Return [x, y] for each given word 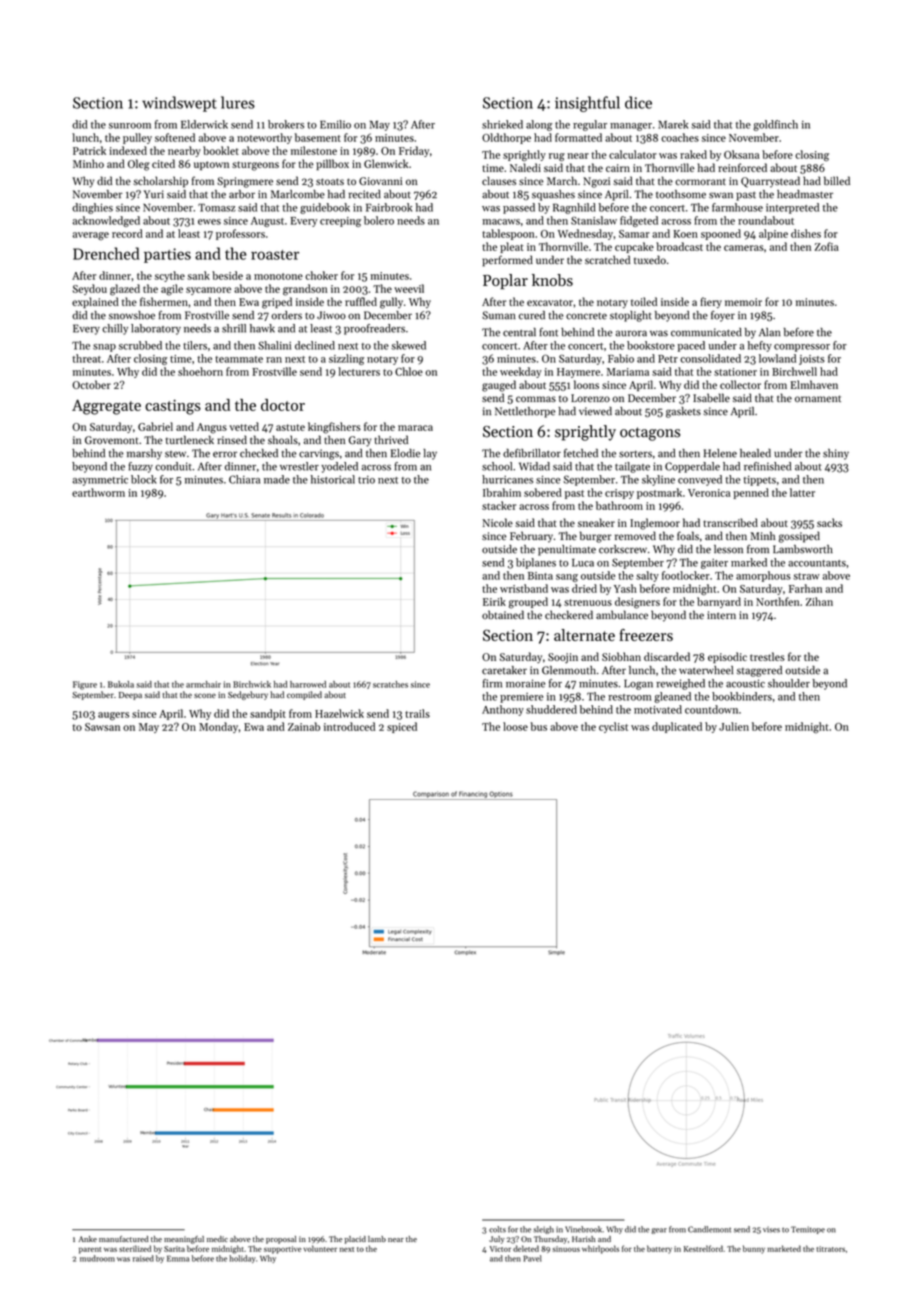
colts [497, 1229]
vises [771, 1229]
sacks [829, 522]
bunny [754, 1249]
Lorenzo [590, 398]
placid [355, 1240]
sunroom [130, 126]
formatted [578, 137]
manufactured [124, 1239]
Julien [734, 726]
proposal [281, 1240]
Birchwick [252, 684]
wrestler [299, 466]
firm [492, 683]
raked [693, 154]
